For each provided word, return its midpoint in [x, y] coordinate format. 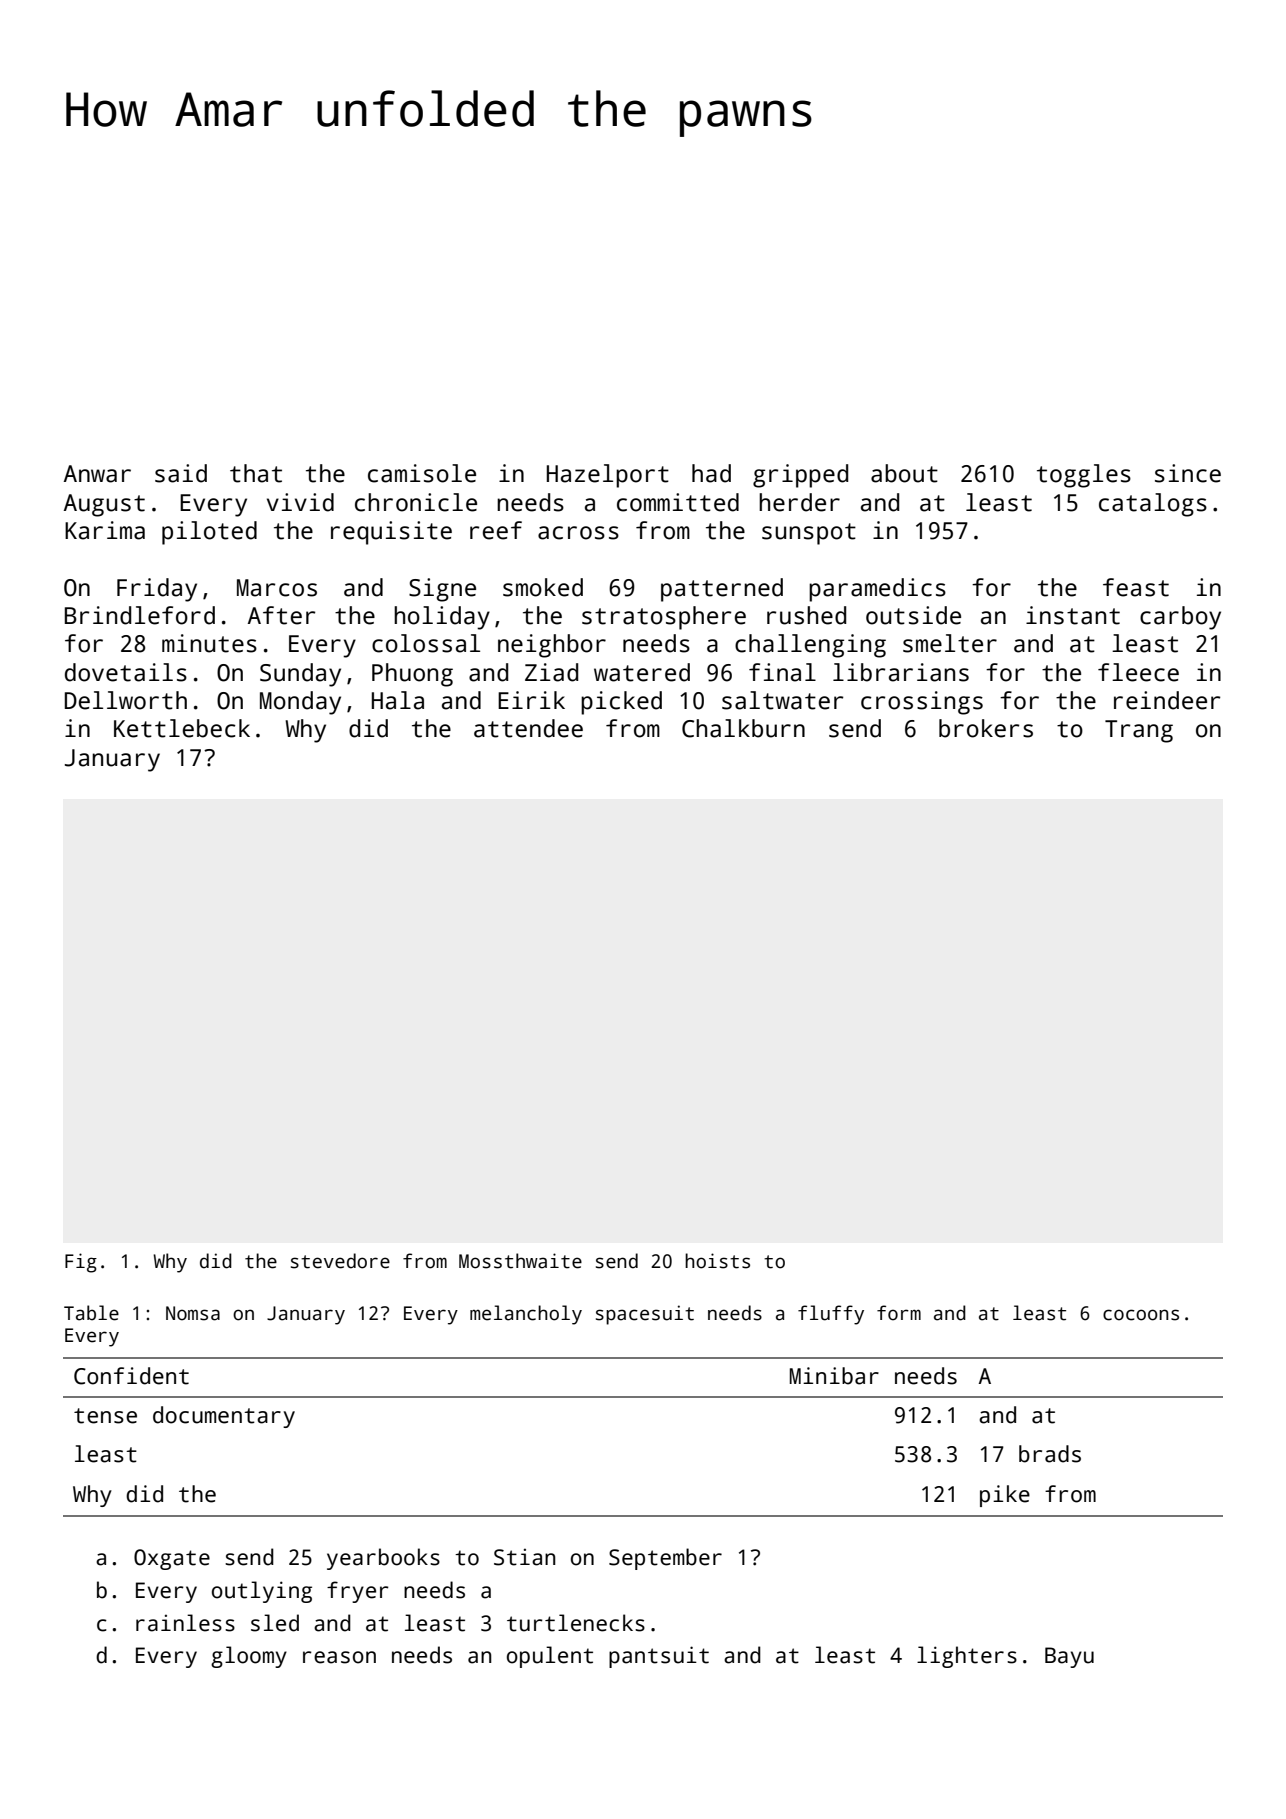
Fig [81, 1263]
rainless [185, 1623]
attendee [528, 728]
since [1188, 473]
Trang [1139, 731]
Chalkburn [743, 728]
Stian [524, 1557]
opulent [550, 1657]
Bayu [1069, 1657]
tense [105, 1416]
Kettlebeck [182, 728]
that [256, 473]
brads [1050, 1454]
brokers [986, 728]
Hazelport [608, 476]
